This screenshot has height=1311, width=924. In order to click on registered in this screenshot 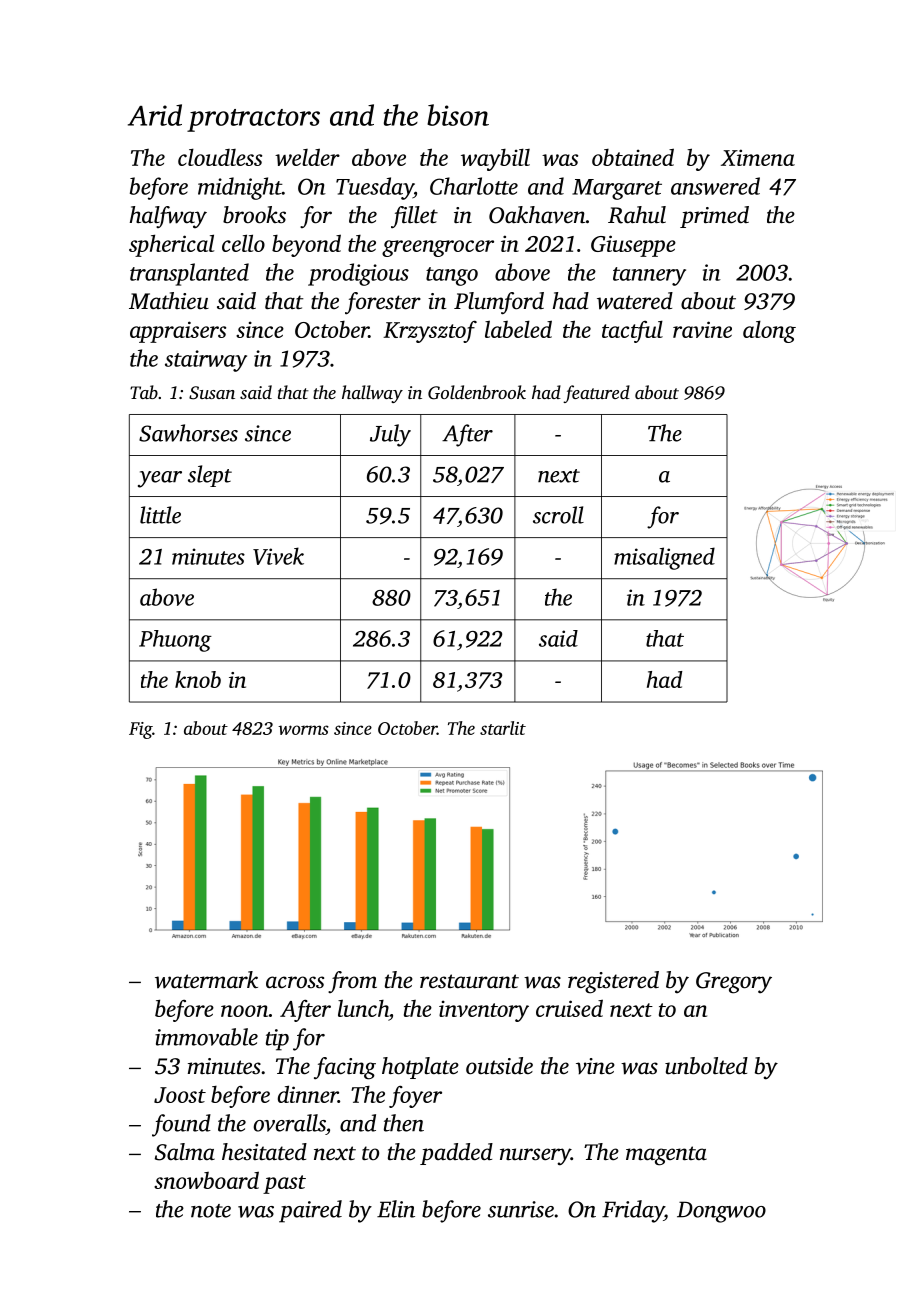, I will do `click(613, 982)`.
